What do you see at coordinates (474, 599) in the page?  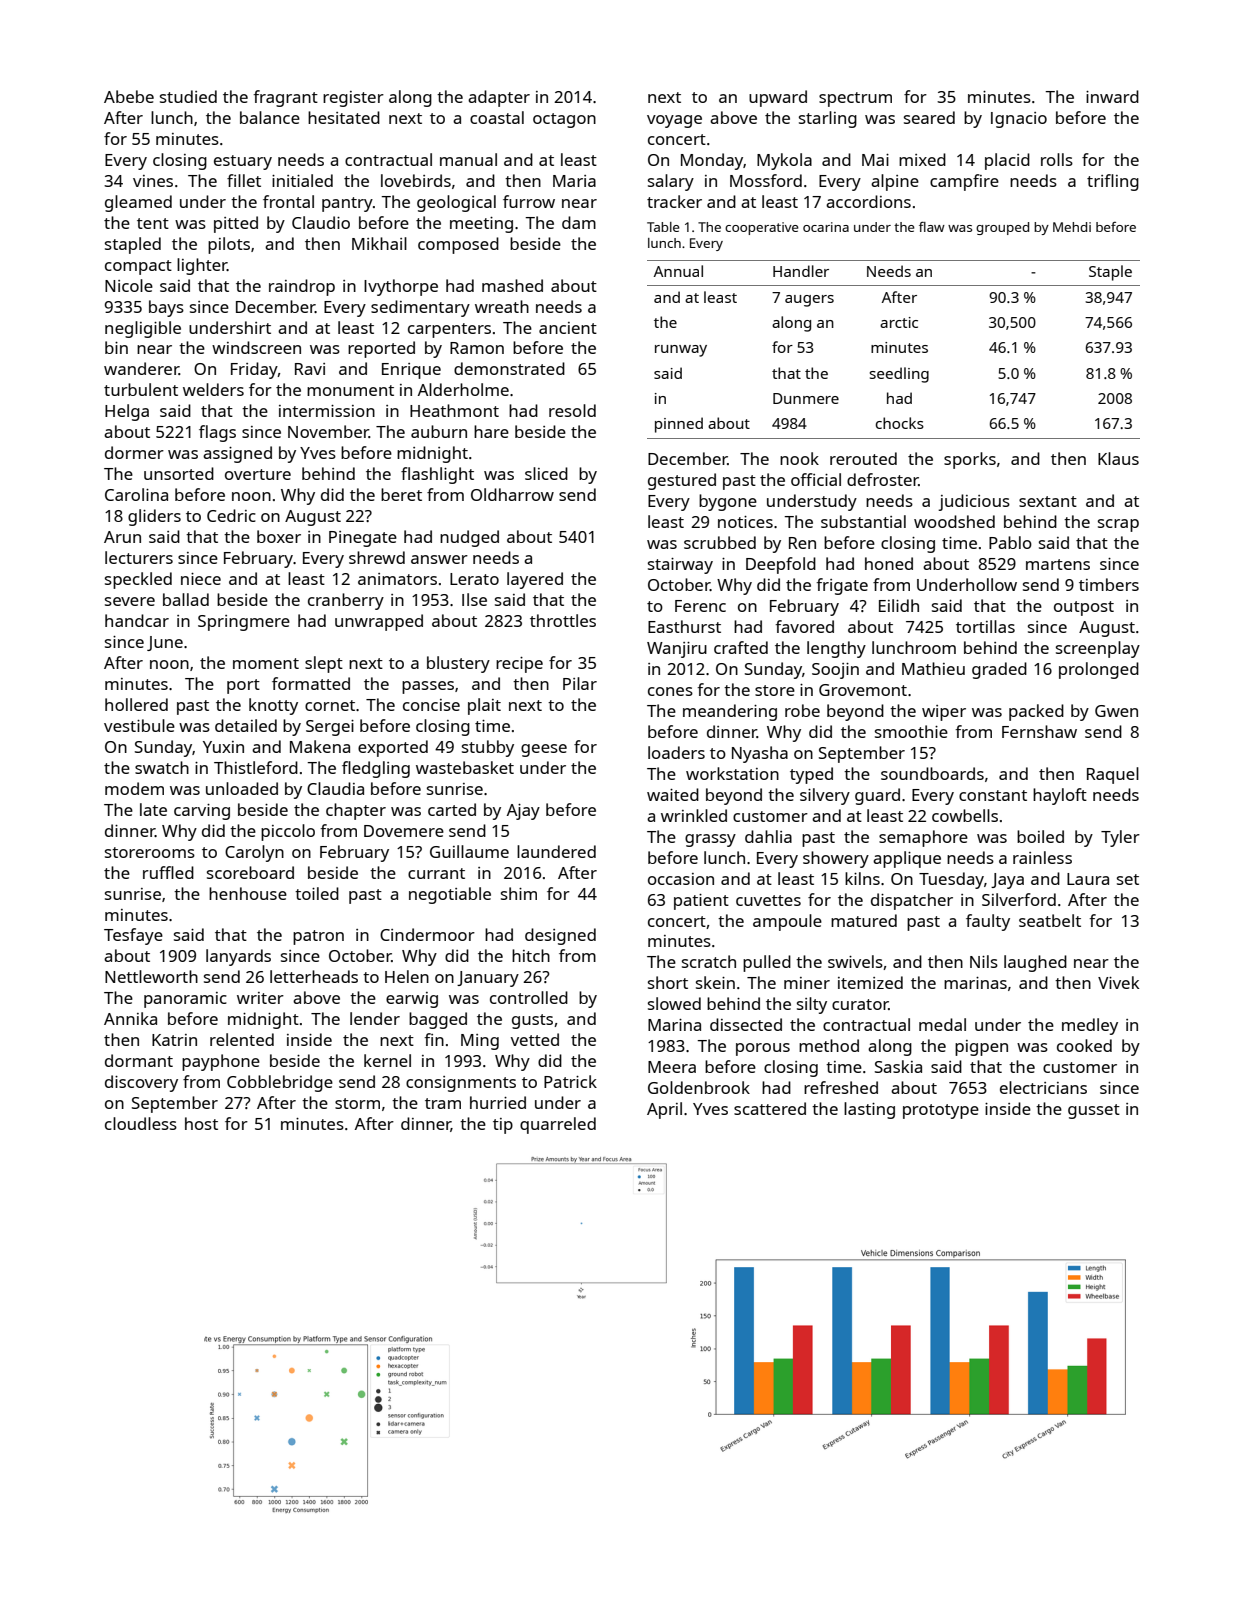 I see `Ilse` at bounding box center [474, 599].
